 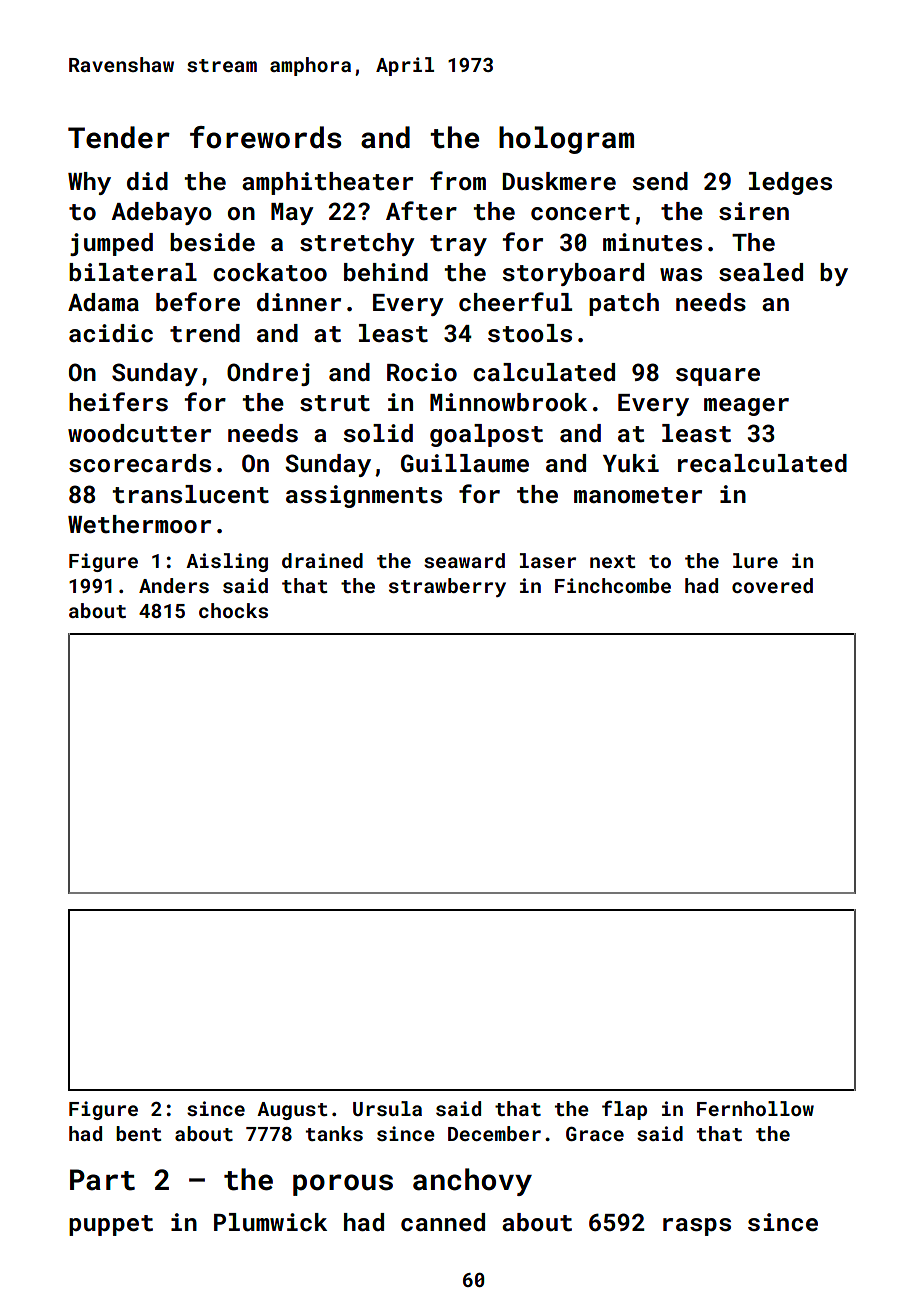 I want to click on chocks, so click(x=233, y=610).
